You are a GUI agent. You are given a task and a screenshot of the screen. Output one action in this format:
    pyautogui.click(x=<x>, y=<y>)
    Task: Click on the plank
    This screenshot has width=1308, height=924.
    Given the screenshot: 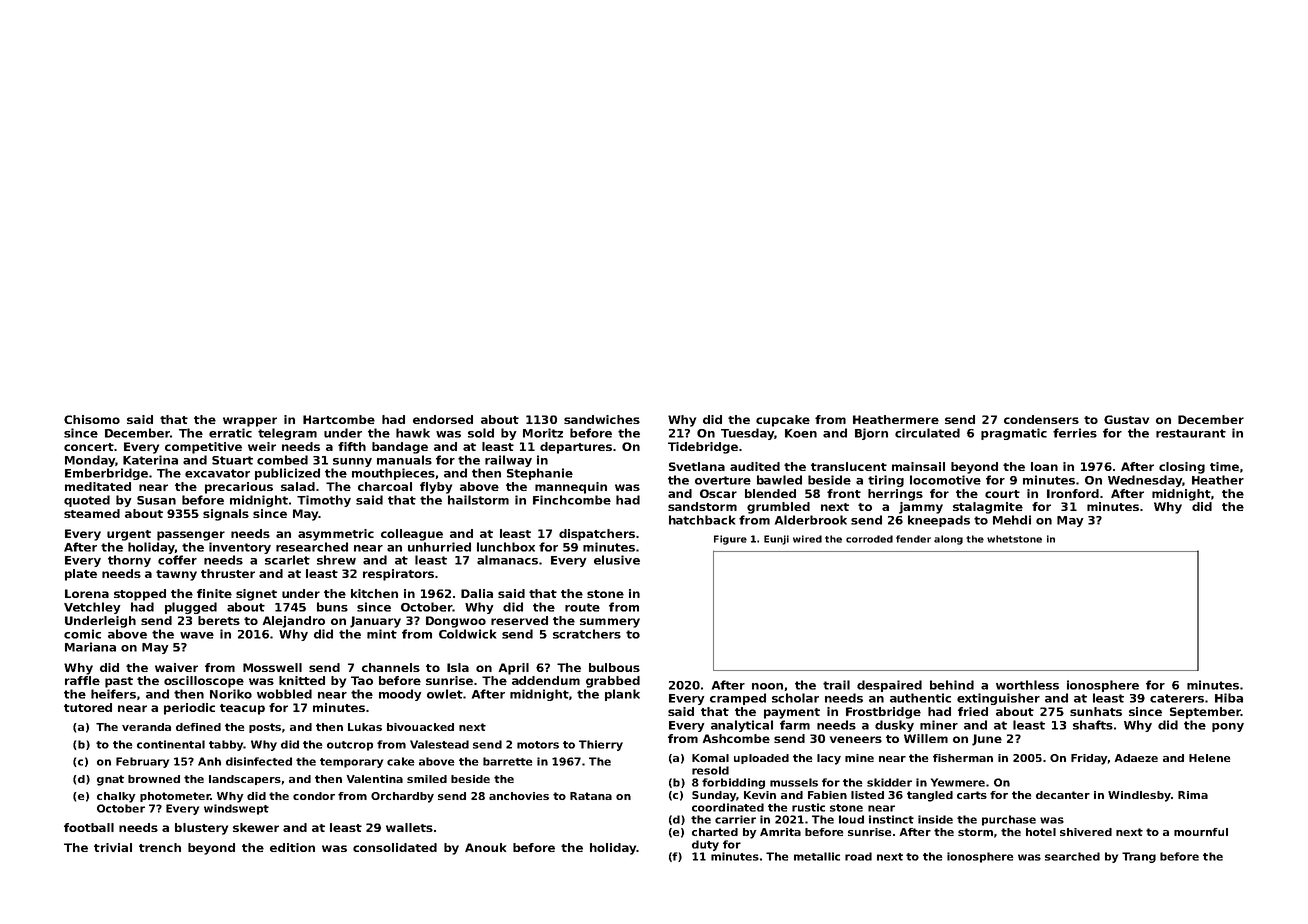 What is the action you would take?
    pyautogui.click(x=622, y=695)
